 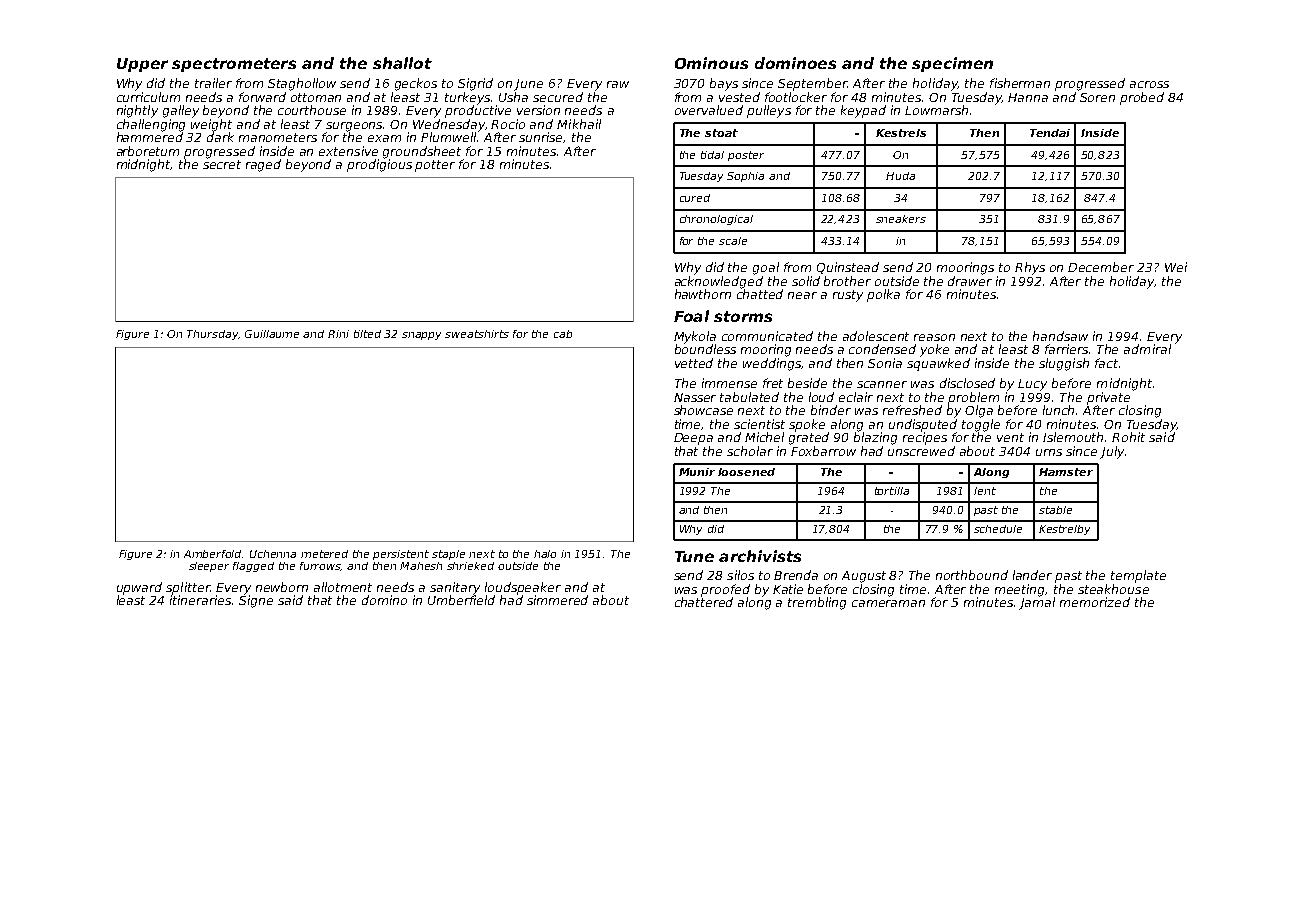 I want to click on Thursday, so click(x=212, y=335).
